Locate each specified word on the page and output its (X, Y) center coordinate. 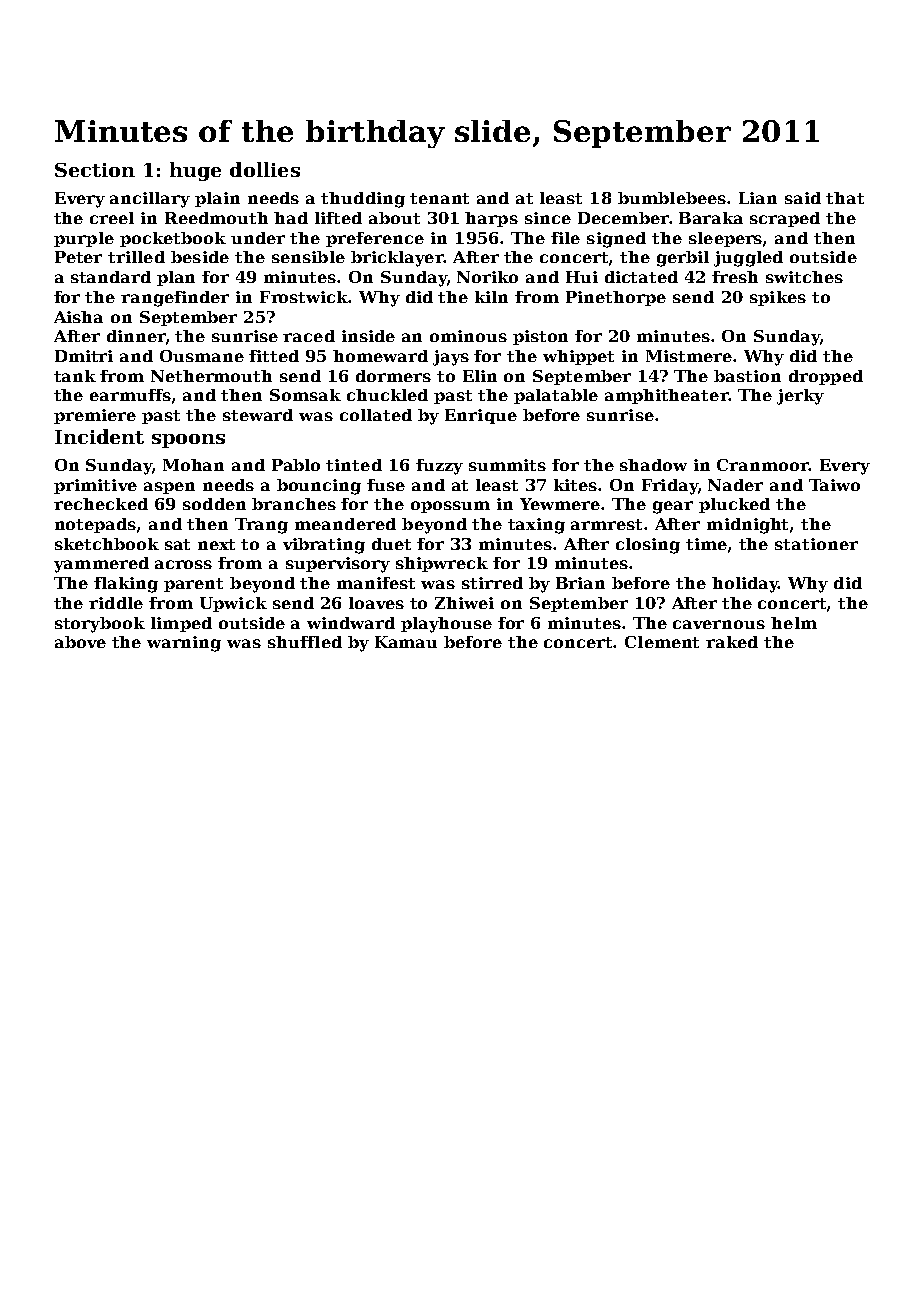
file (565, 238)
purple (84, 239)
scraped (785, 219)
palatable (556, 396)
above (80, 642)
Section (95, 170)
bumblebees (673, 198)
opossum (450, 507)
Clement (662, 642)
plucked (734, 505)
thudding (363, 200)
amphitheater (666, 396)
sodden (214, 504)
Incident (99, 436)
